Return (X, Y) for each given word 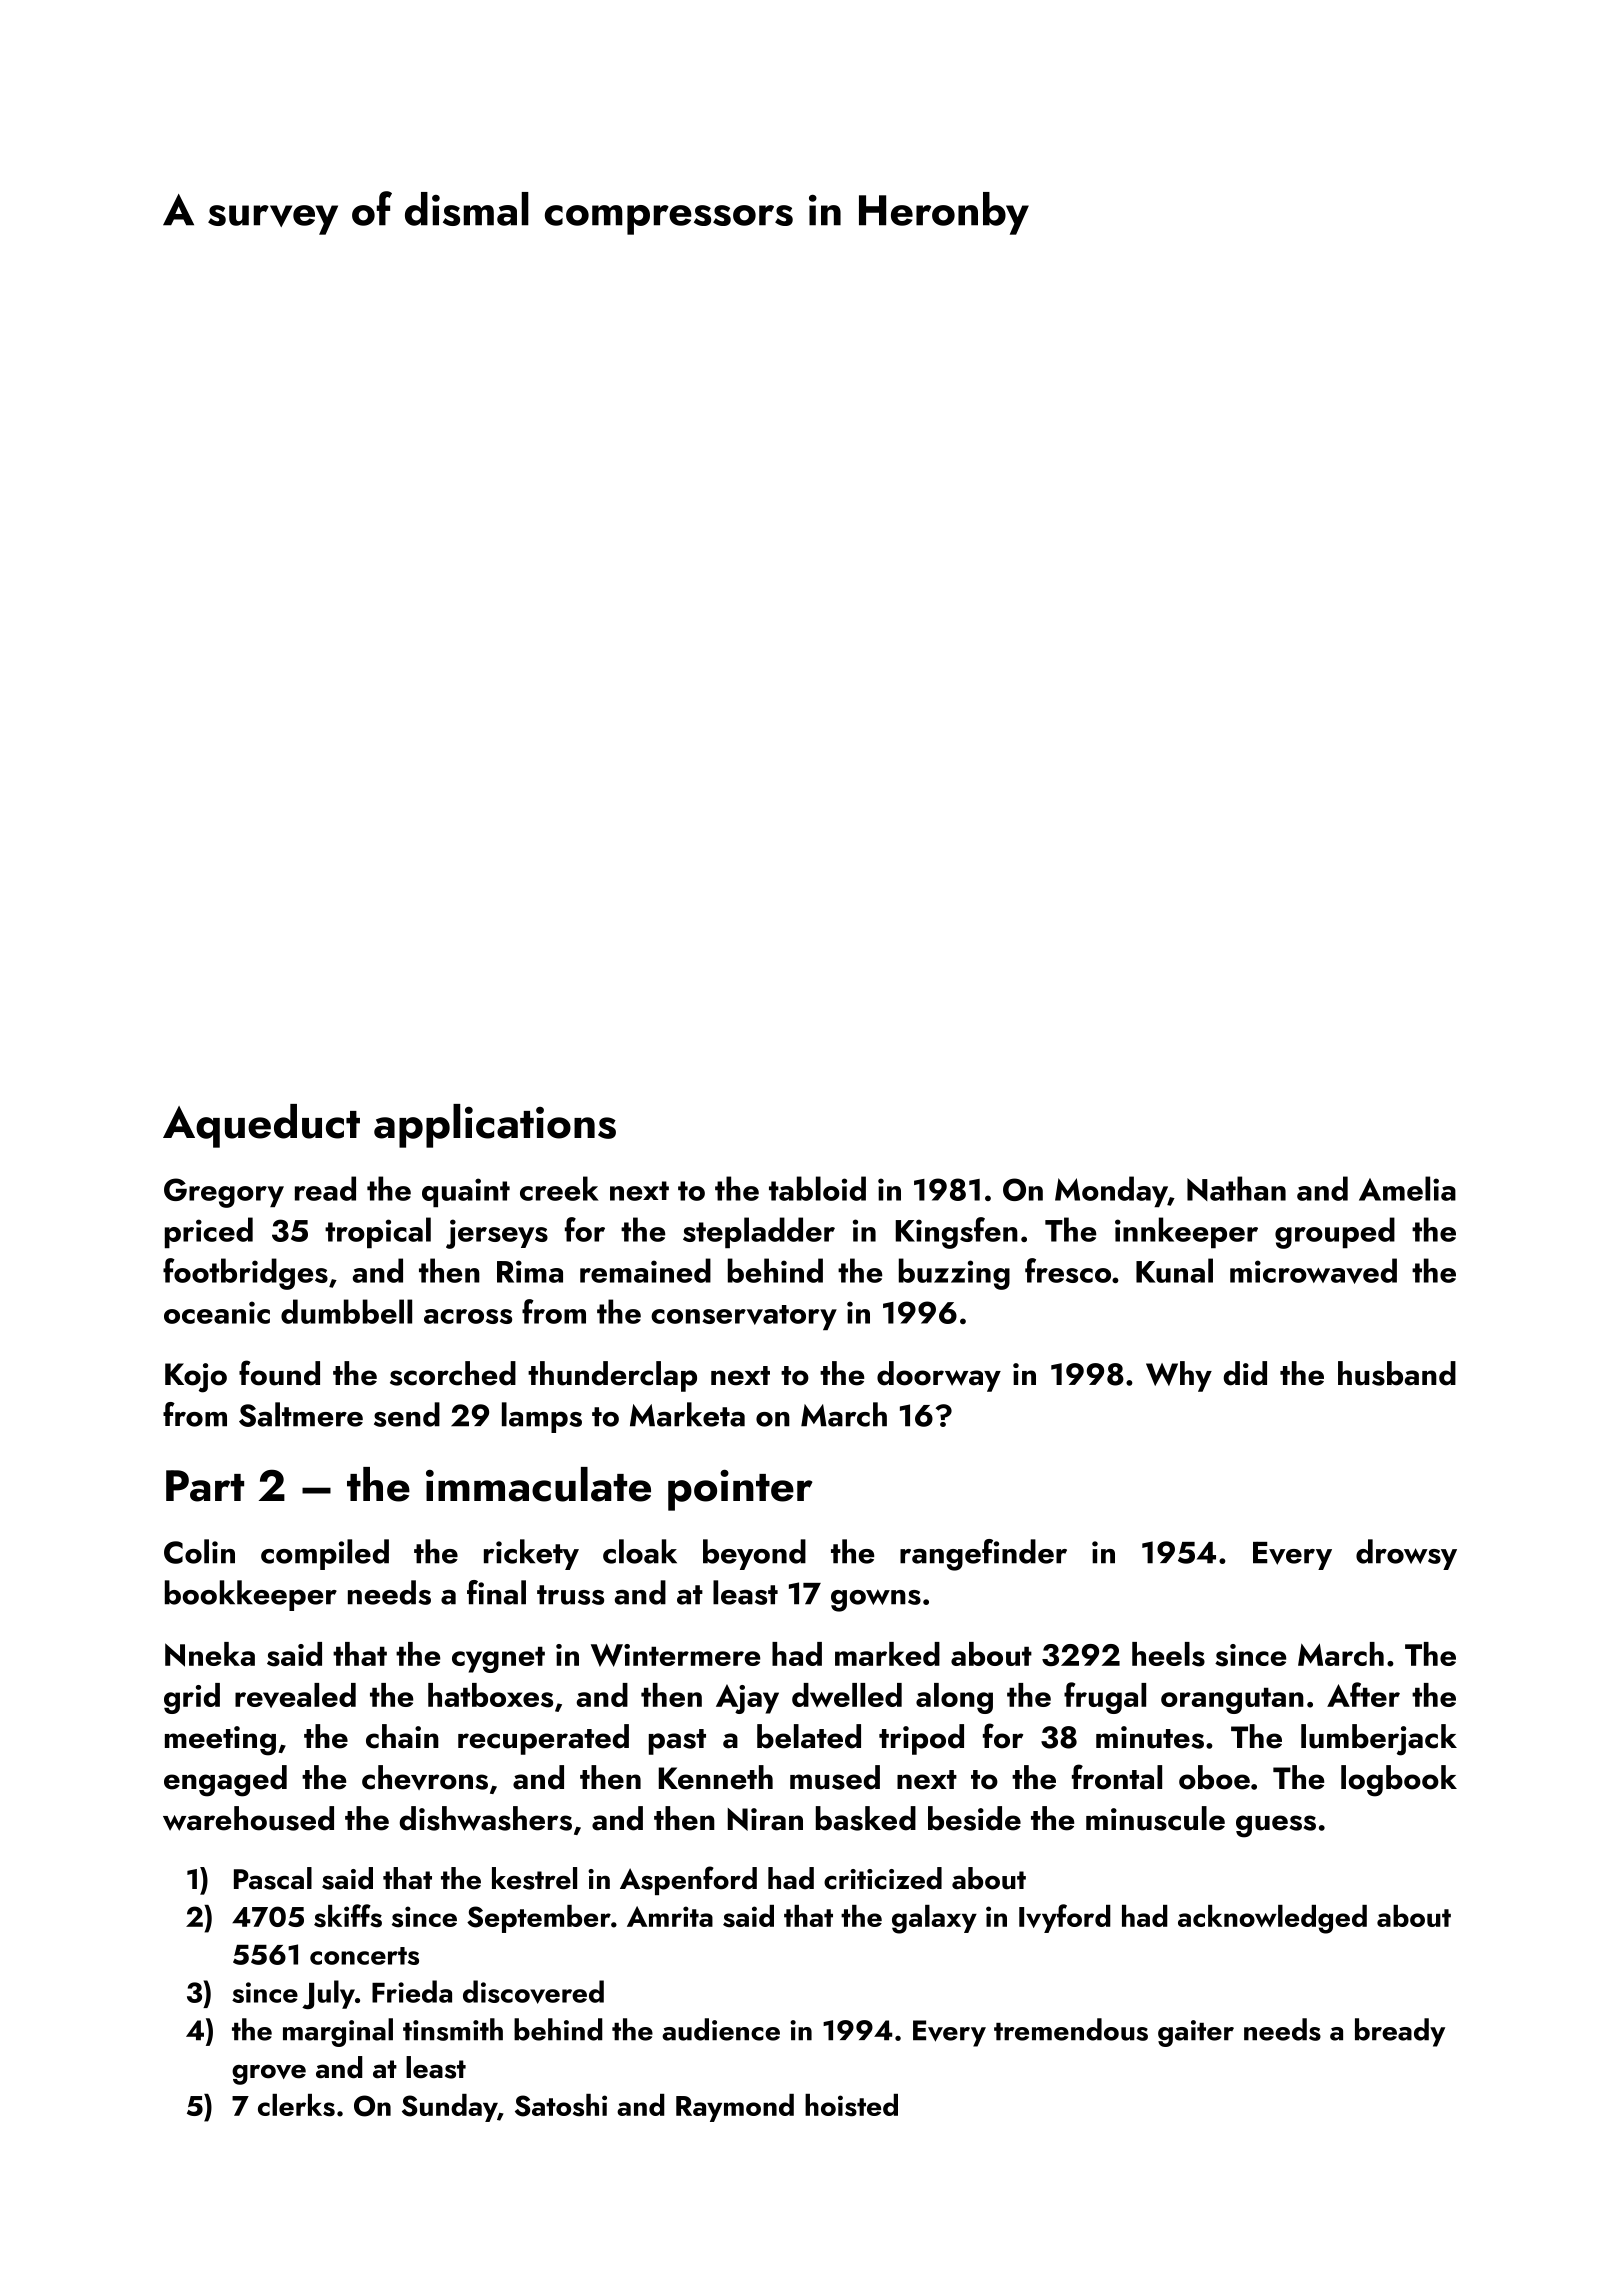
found (279, 1373)
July (328, 1994)
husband (1397, 1373)
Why (1179, 1376)
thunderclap (612, 1376)
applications (495, 1126)
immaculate (538, 1484)
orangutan (1232, 1701)
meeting (220, 1741)
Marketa (687, 1414)
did (1245, 1373)
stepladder (759, 1232)
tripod (921, 1739)
